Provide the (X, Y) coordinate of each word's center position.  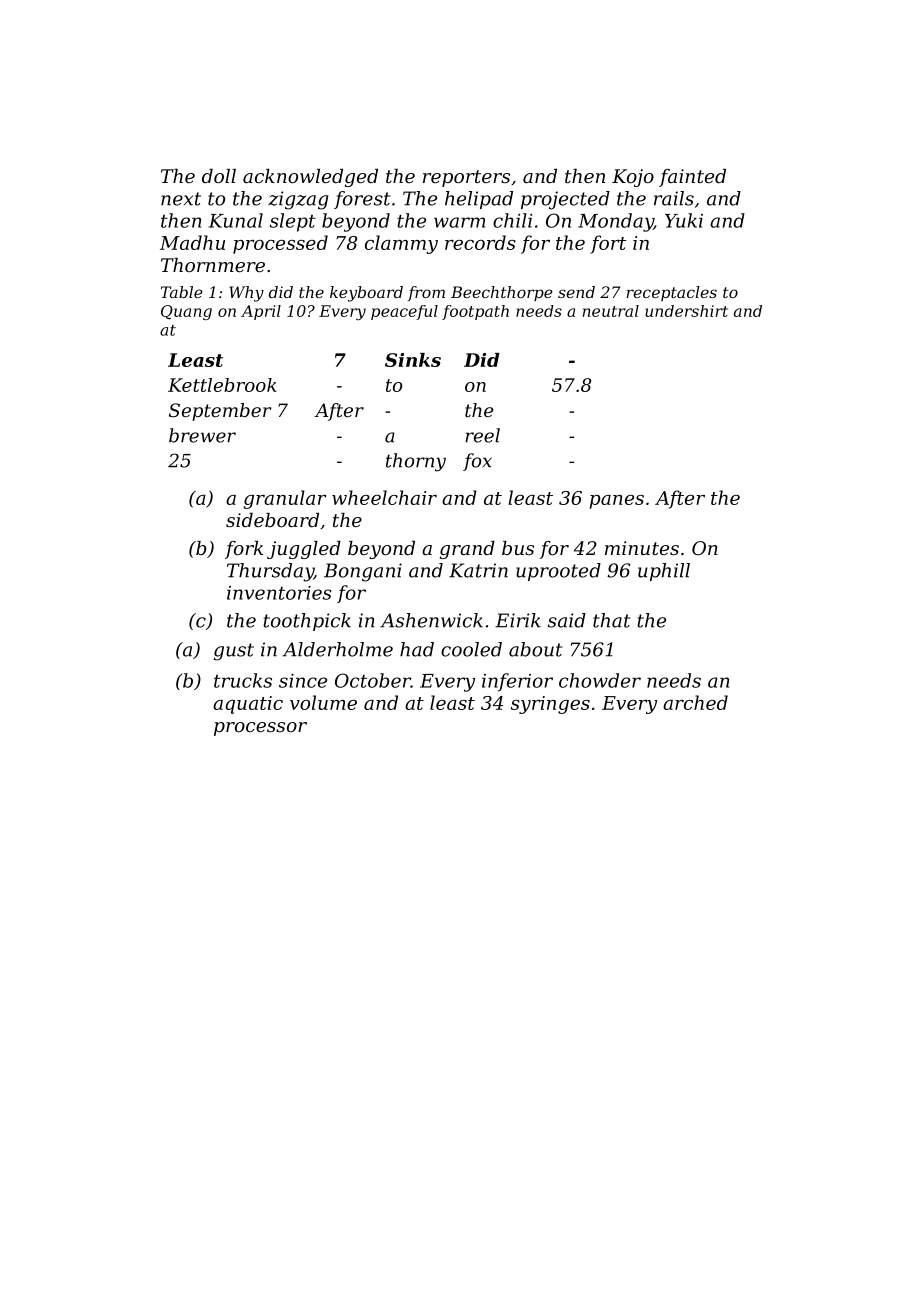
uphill (664, 572)
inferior (517, 682)
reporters (466, 178)
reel (482, 435)
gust (234, 652)
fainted (692, 178)
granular (285, 499)
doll (219, 176)
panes (616, 502)
